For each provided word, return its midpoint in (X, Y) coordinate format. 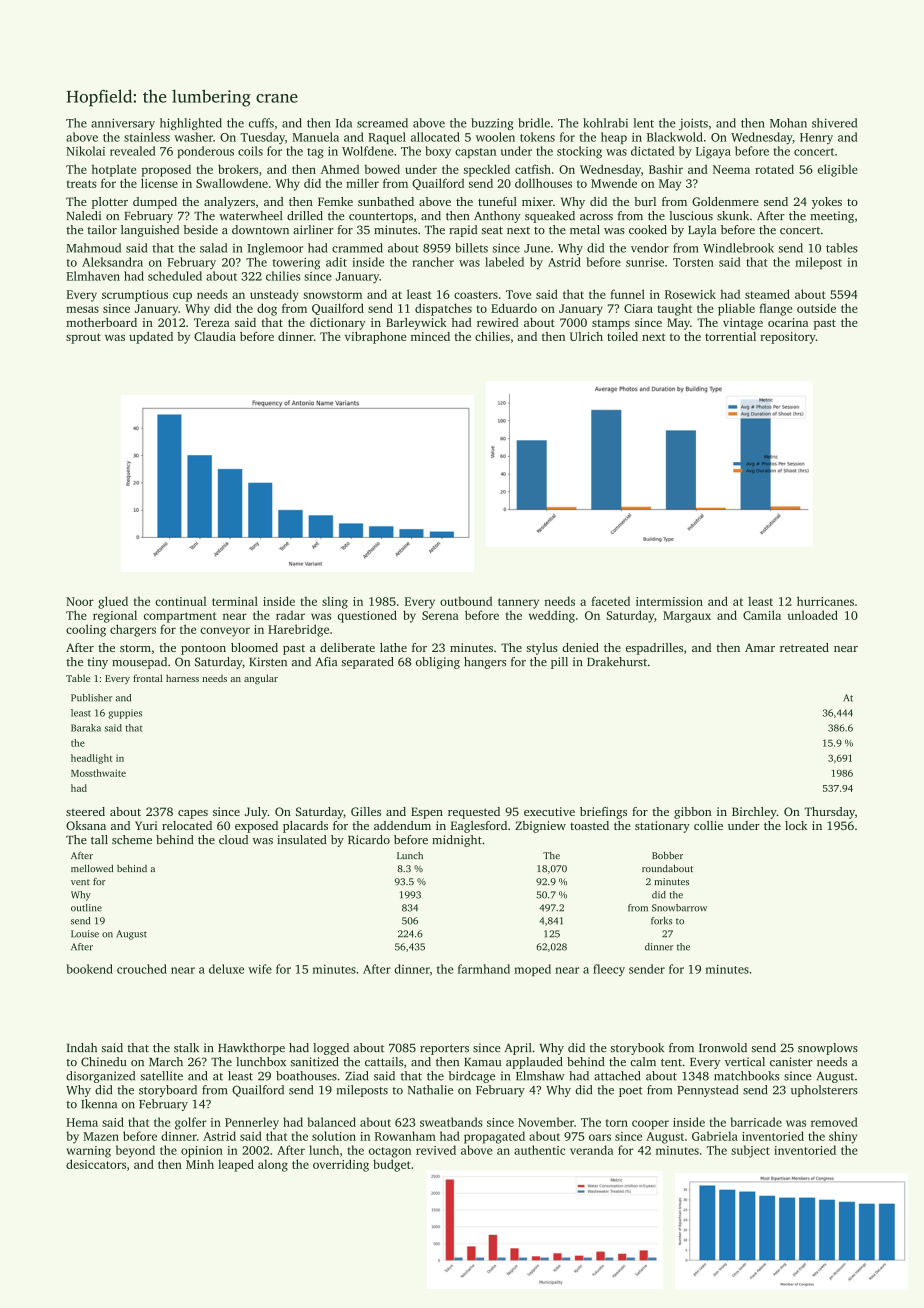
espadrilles (654, 649)
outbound (466, 601)
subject (750, 1151)
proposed (166, 170)
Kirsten (268, 661)
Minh (200, 1164)
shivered (834, 123)
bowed (382, 169)
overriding (341, 1165)
